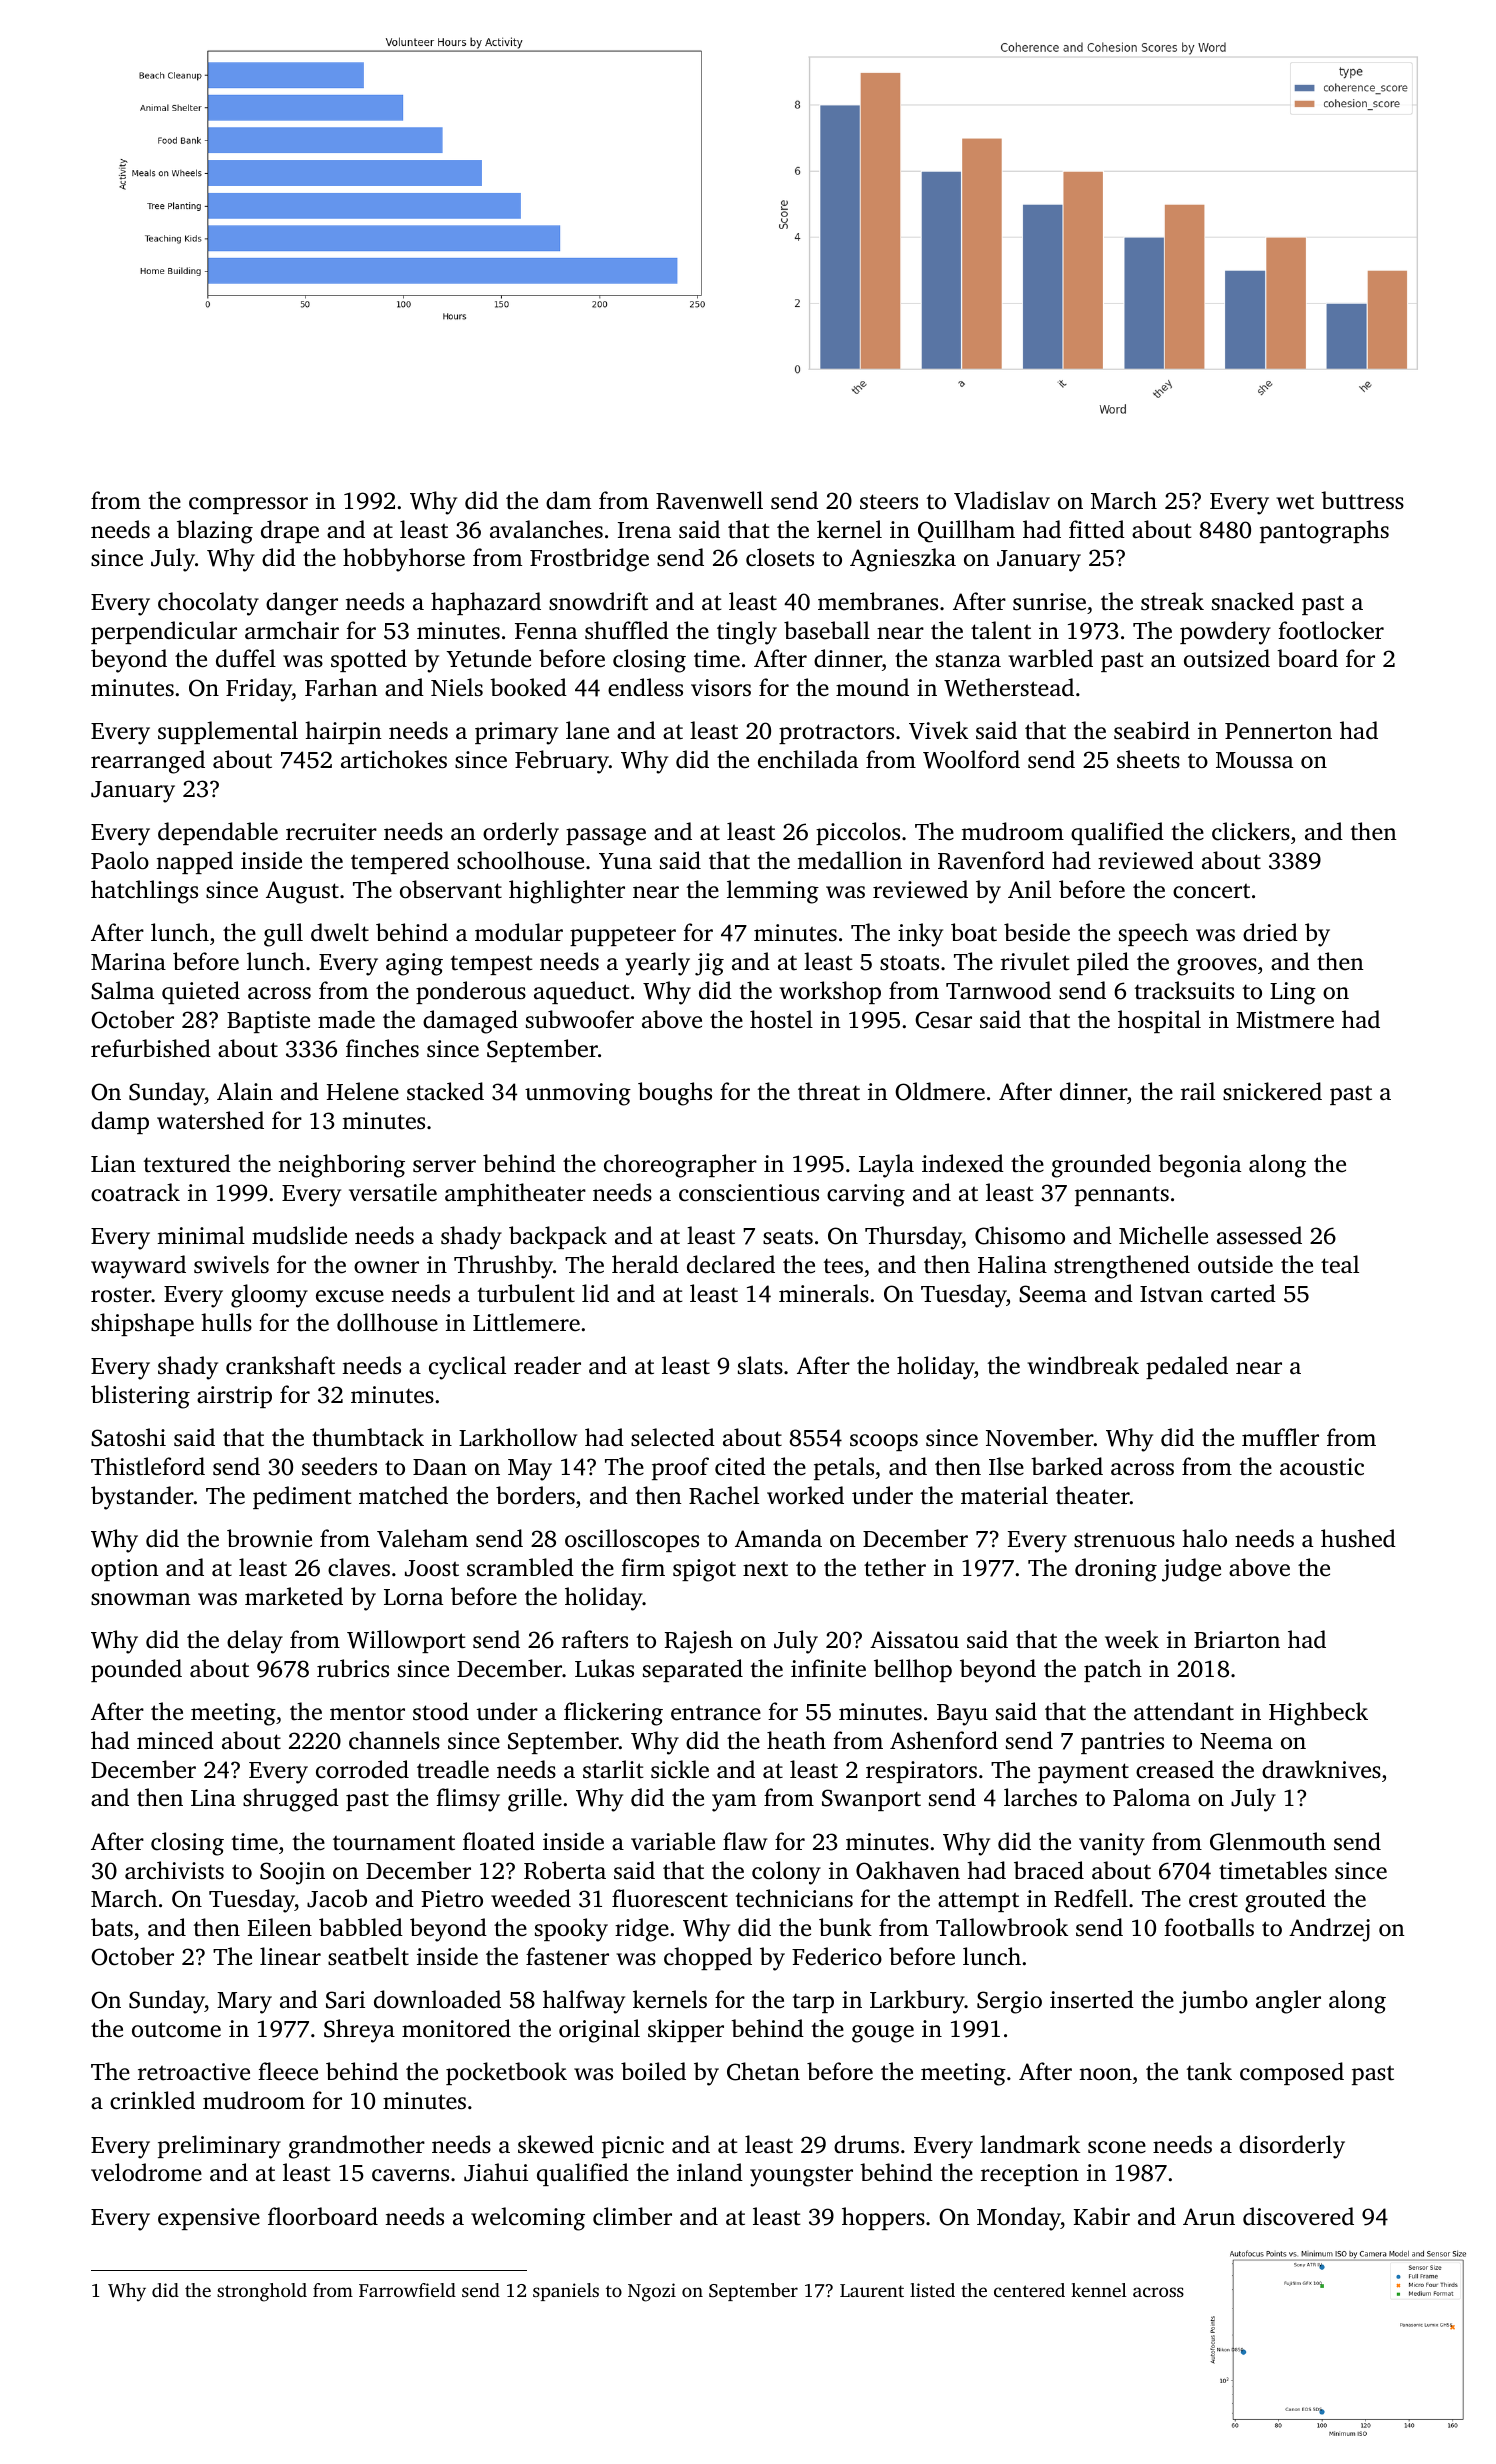 The width and height of the screenshot is (1496, 2464). I want to click on footlocker, so click(1331, 630).
